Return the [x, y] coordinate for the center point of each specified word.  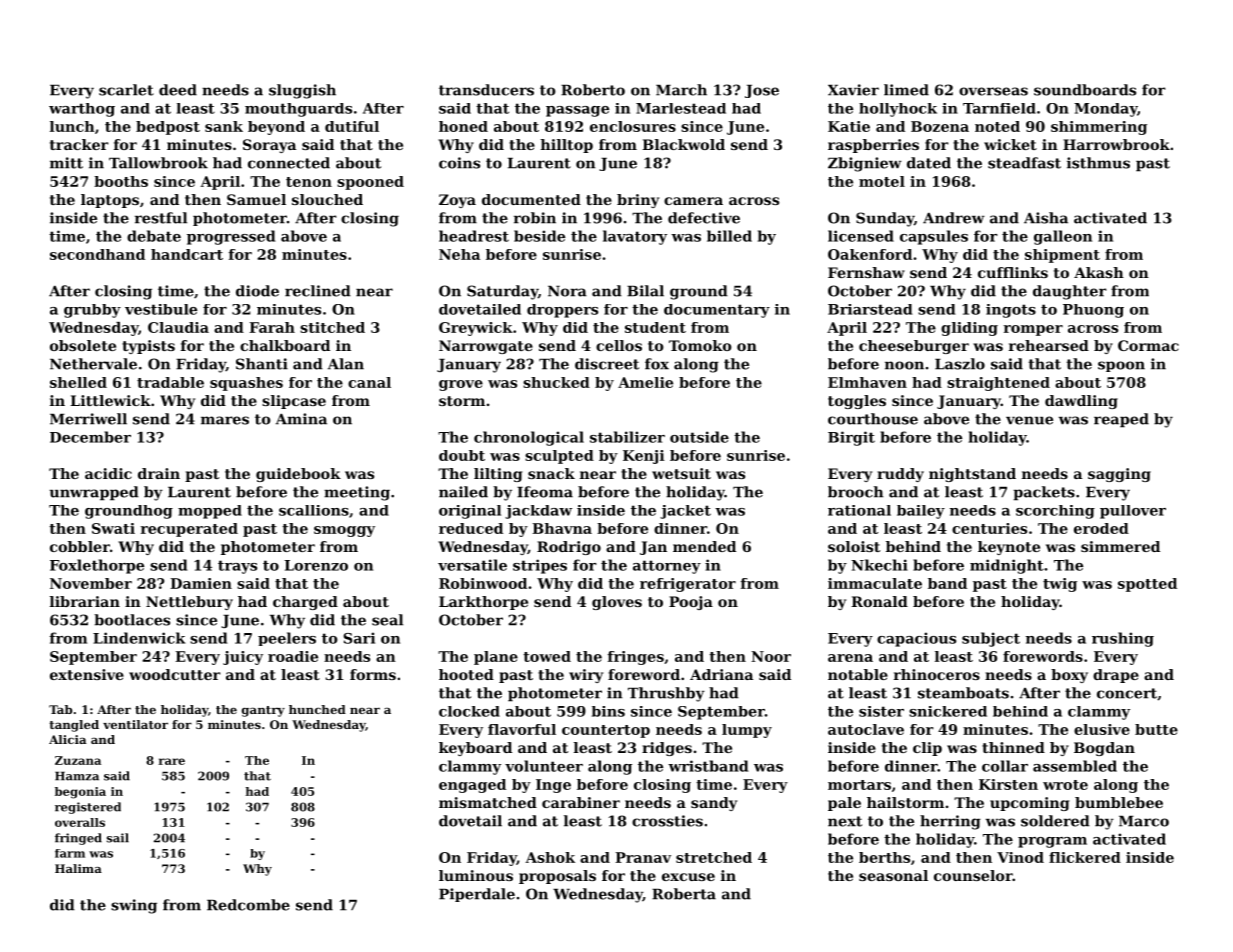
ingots [1011, 311]
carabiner [581, 802]
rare [172, 761]
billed [729, 236]
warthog [82, 110]
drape [1116, 676]
